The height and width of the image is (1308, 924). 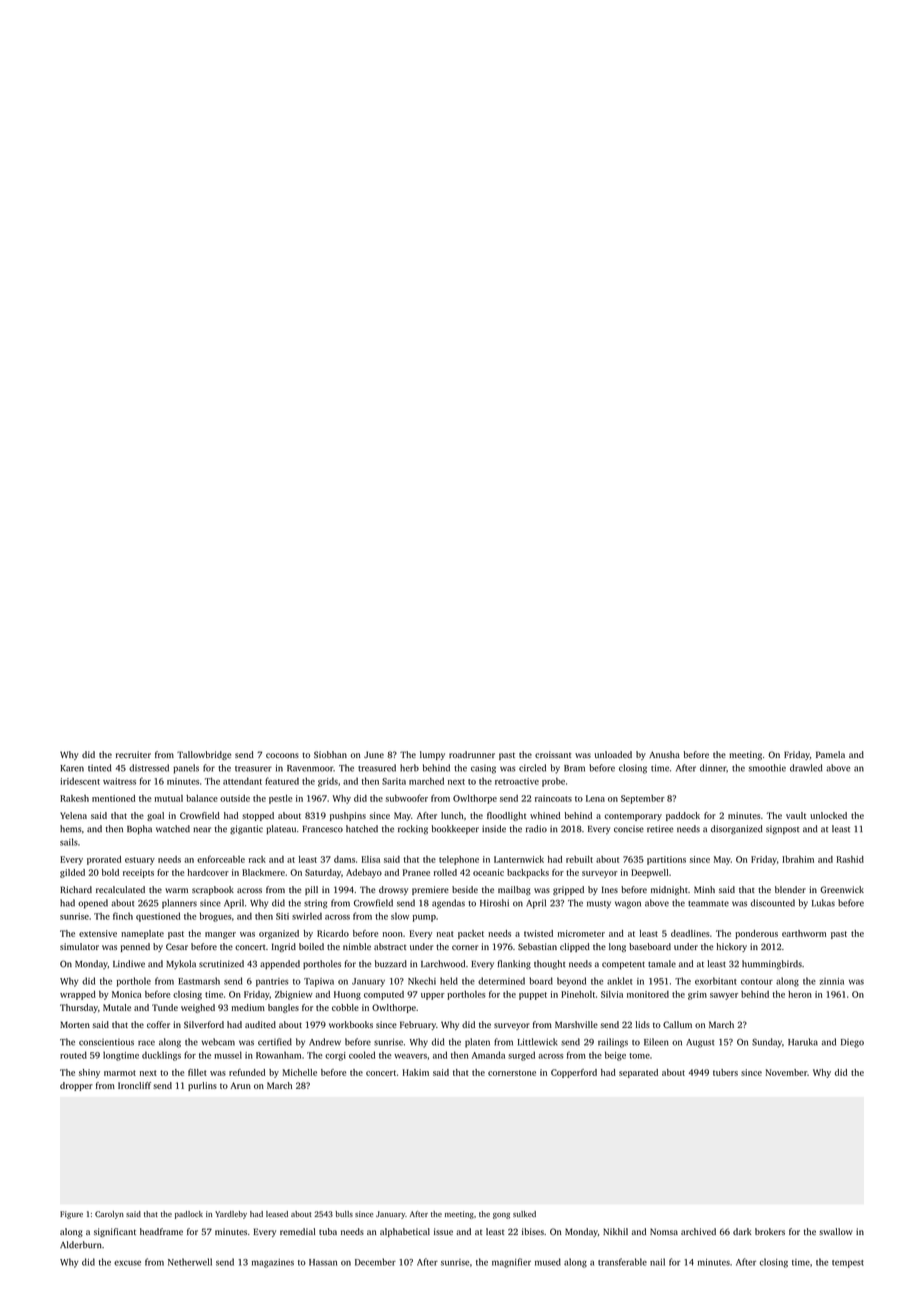 What do you see at coordinates (638, 1073) in the image?
I see `separated` at bounding box center [638, 1073].
